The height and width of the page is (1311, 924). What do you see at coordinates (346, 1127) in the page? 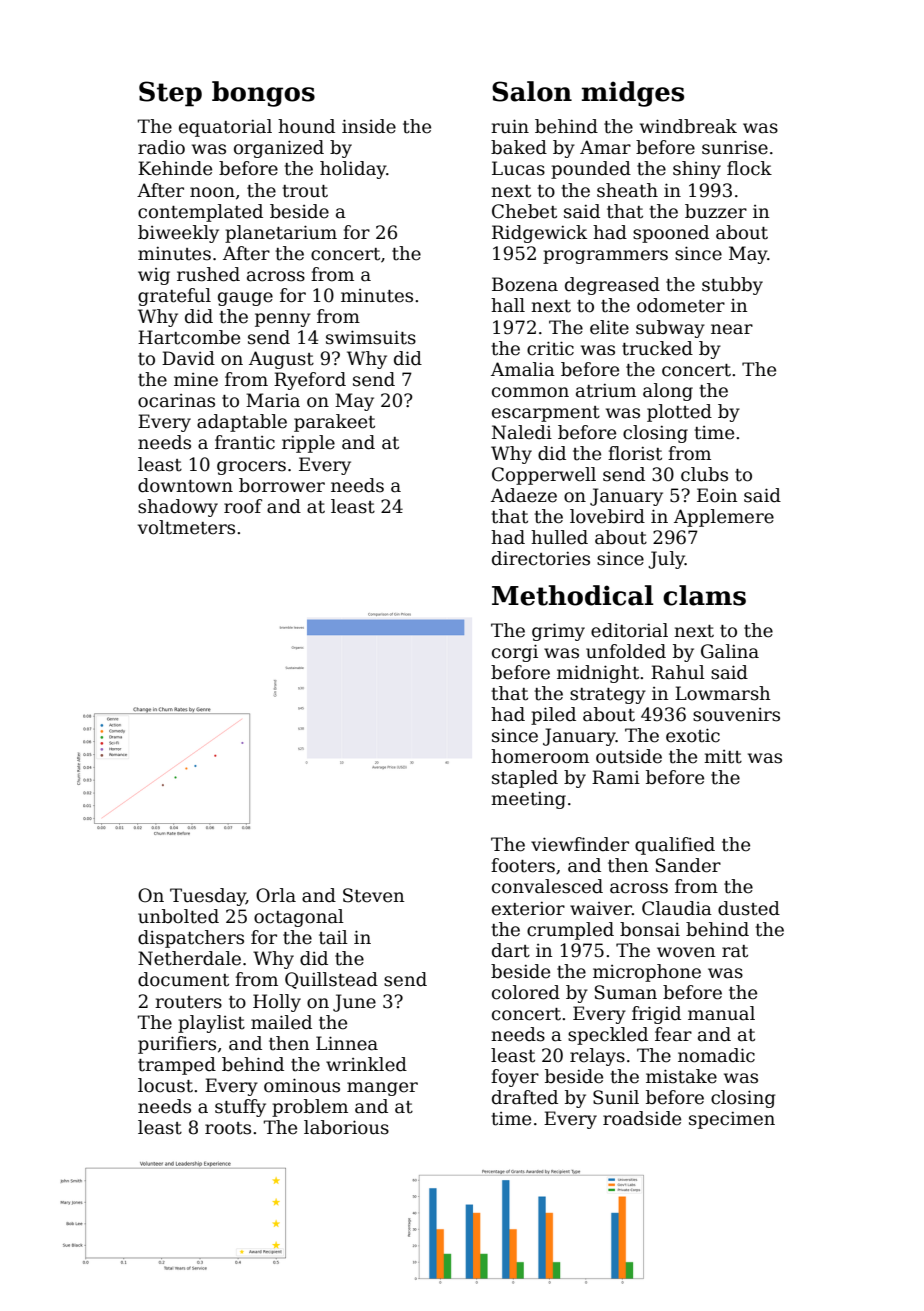
I see `laborious` at bounding box center [346, 1127].
